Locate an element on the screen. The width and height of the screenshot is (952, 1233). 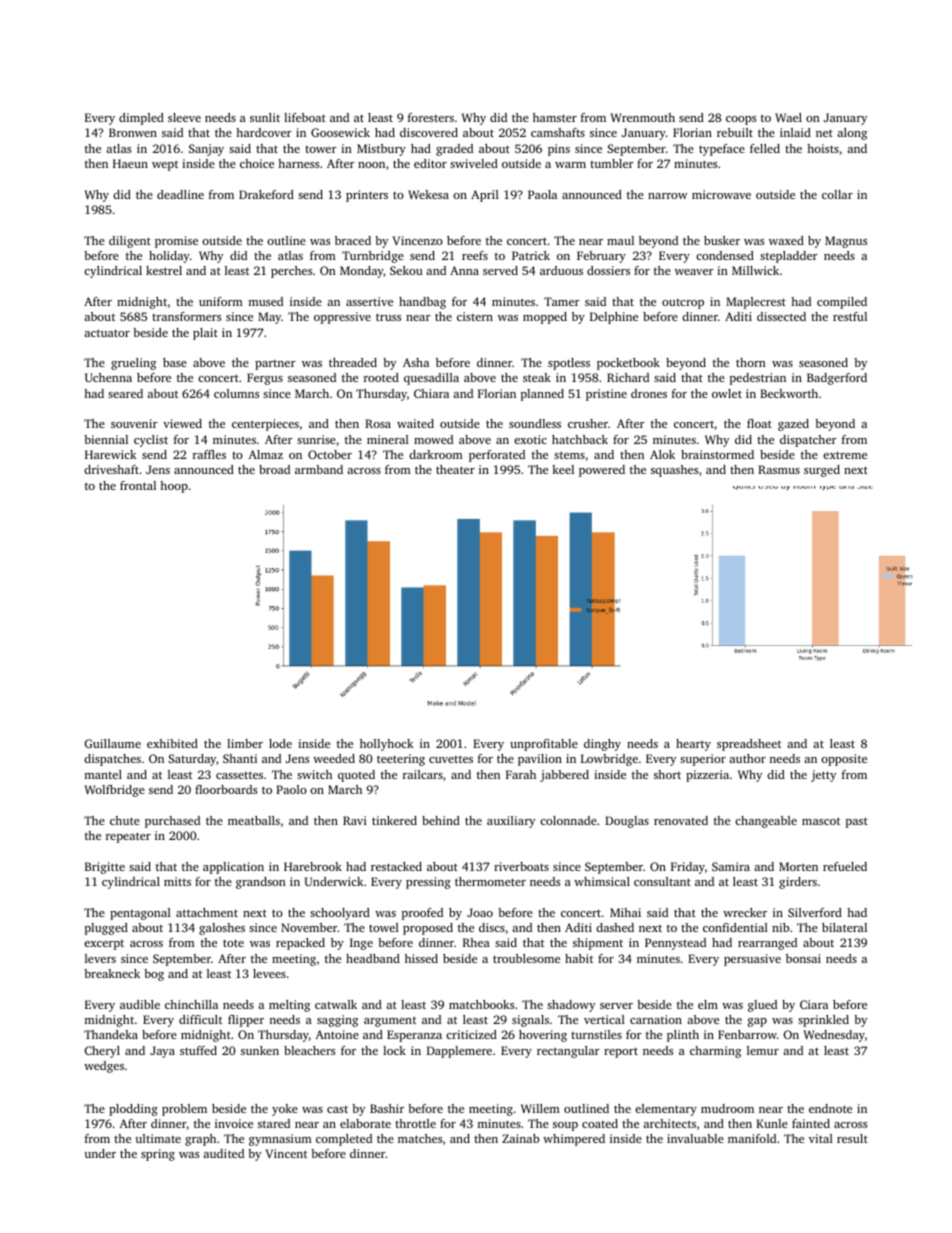
habit is located at coordinates (579, 958).
